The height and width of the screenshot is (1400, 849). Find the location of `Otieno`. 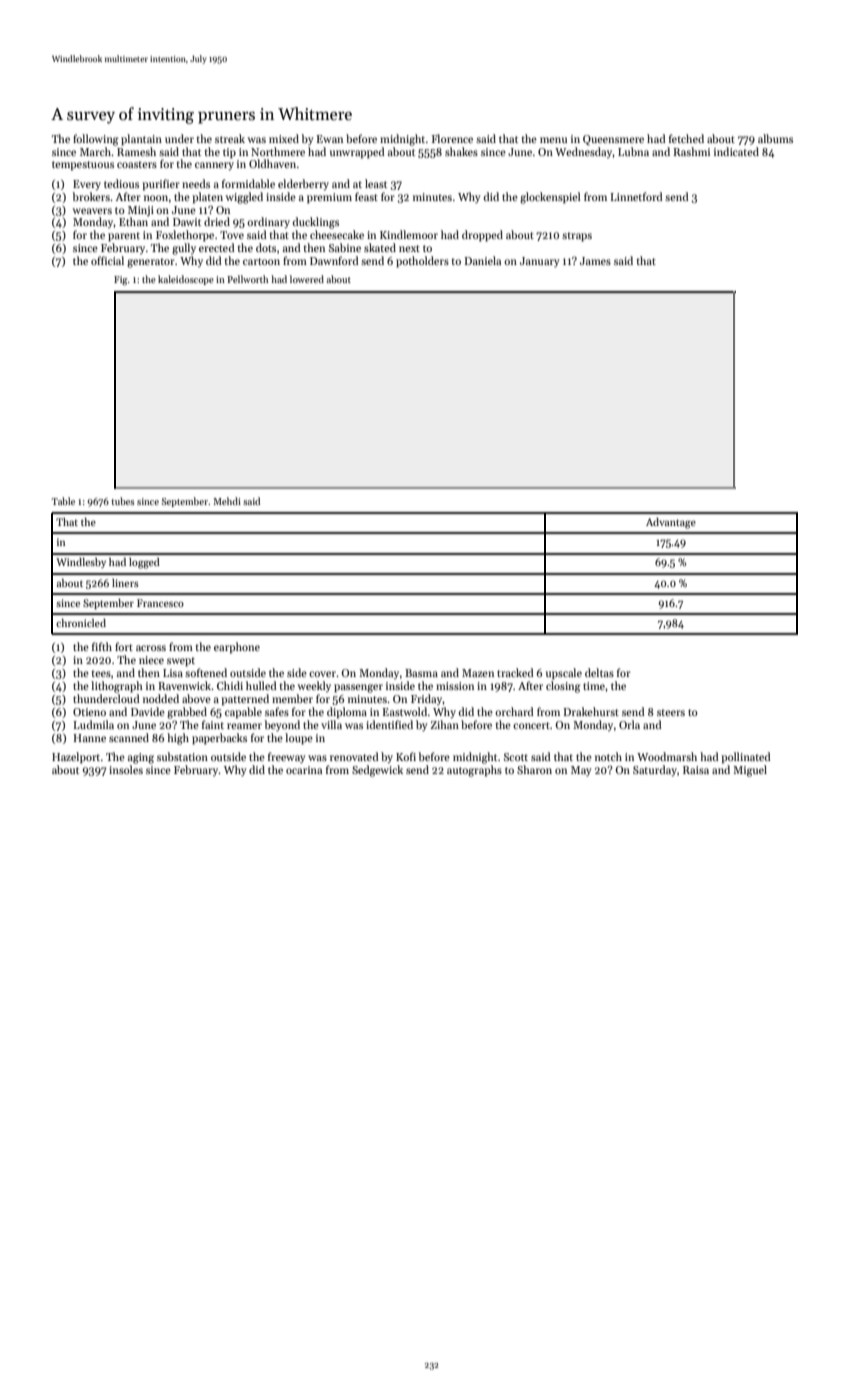

Otieno is located at coordinates (89, 712).
